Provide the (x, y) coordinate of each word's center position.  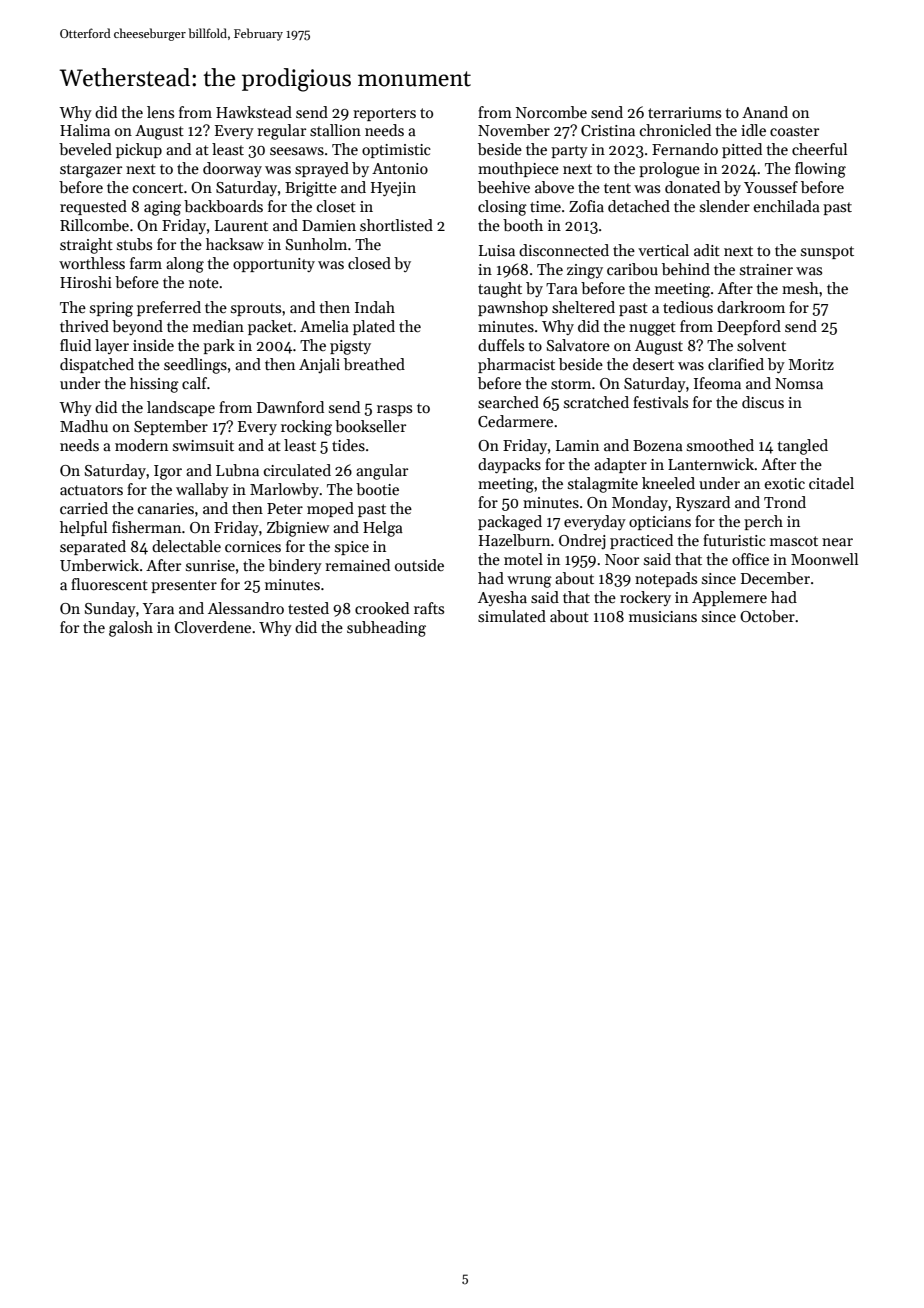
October (767, 616)
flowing (820, 170)
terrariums (684, 112)
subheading (386, 629)
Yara (158, 608)
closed (369, 263)
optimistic (396, 151)
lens (160, 112)
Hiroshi (86, 282)
